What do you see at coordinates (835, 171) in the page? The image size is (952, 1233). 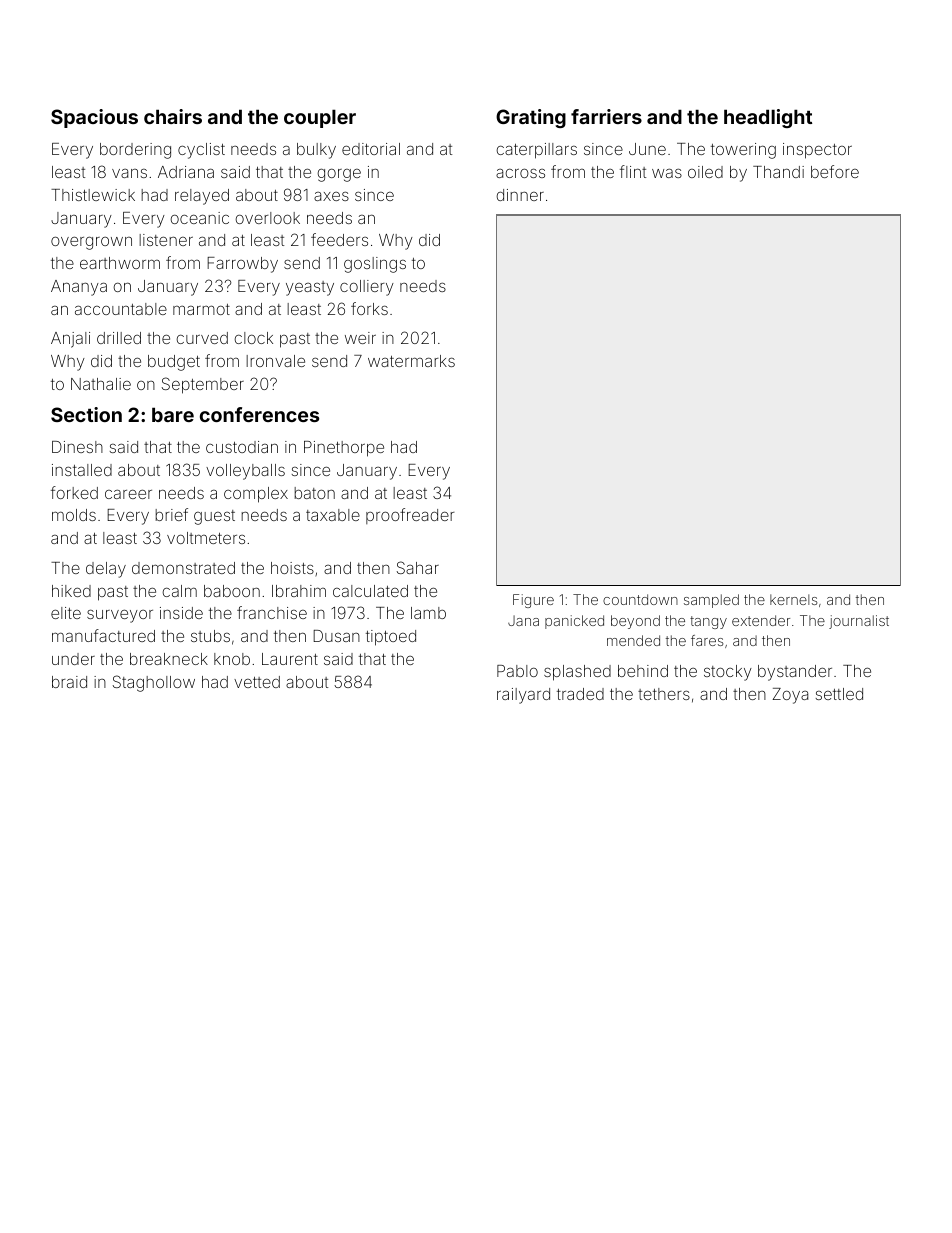 I see `before` at bounding box center [835, 171].
